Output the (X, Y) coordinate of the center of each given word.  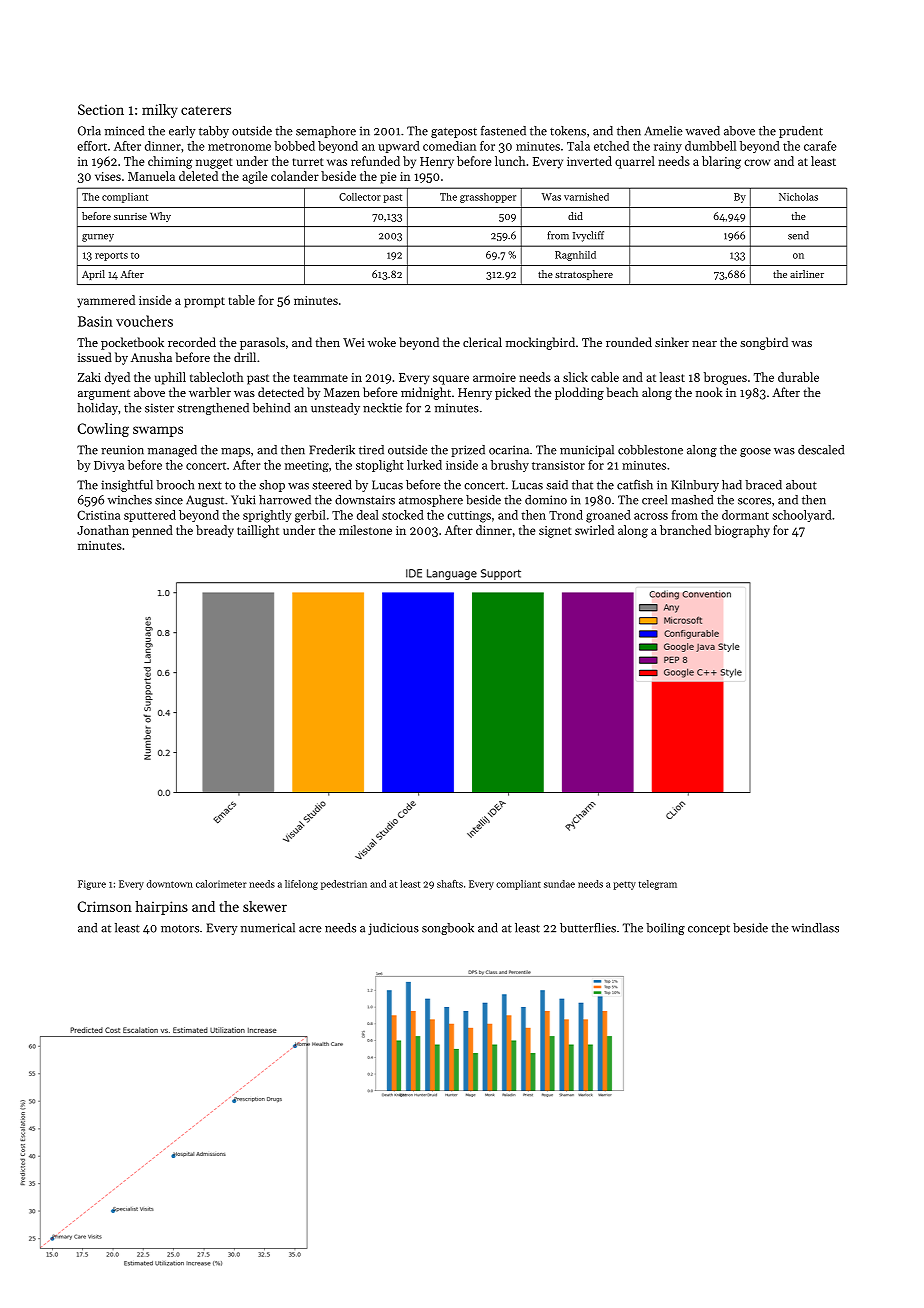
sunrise (130, 216)
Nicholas (798, 197)
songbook (448, 929)
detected (281, 392)
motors (180, 929)
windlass (815, 928)
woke (382, 342)
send (798, 235)
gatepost (454, 132)
